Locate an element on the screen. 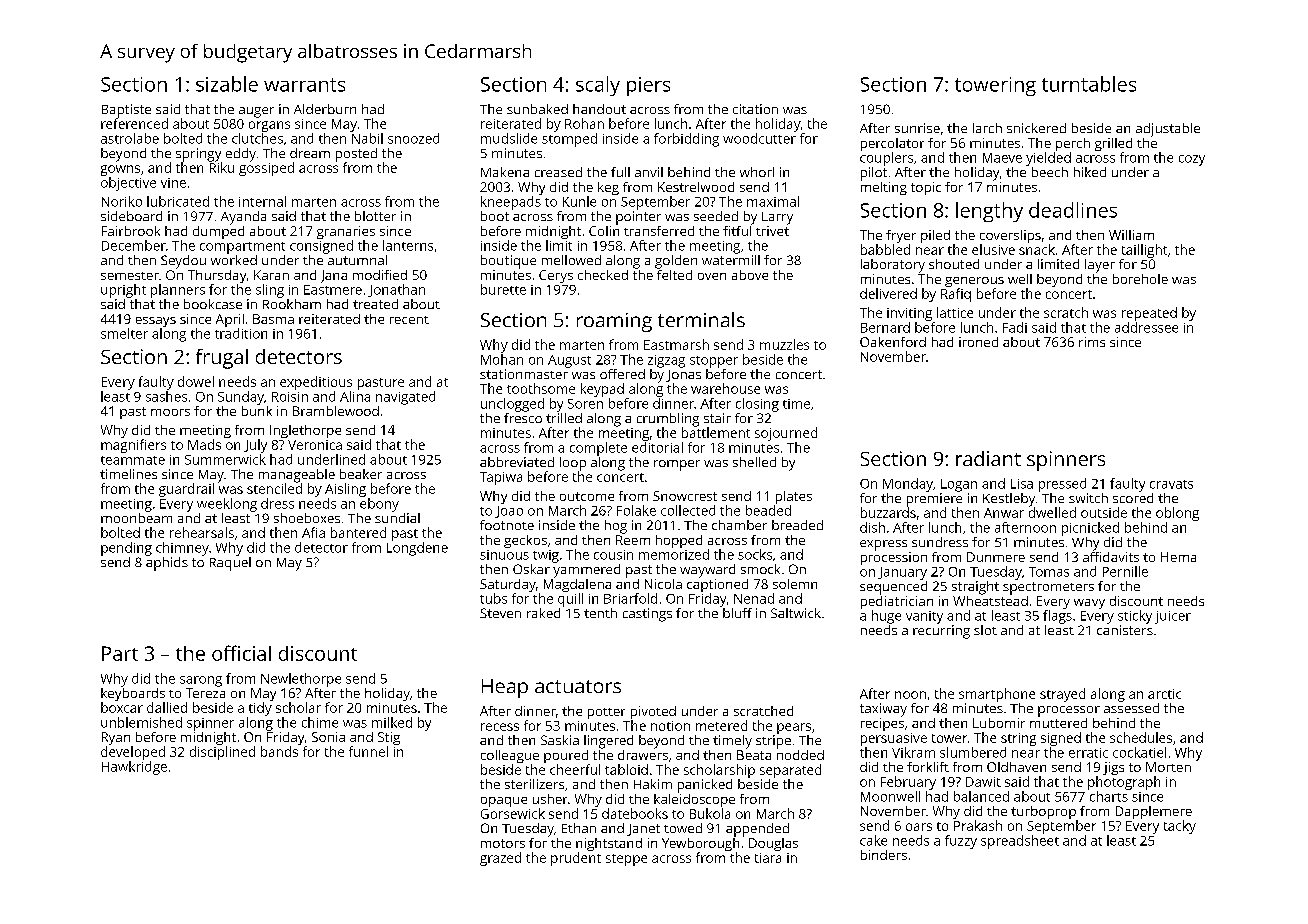 The image size is (1308, 924). clutches is located at coordinates (257, 138).
